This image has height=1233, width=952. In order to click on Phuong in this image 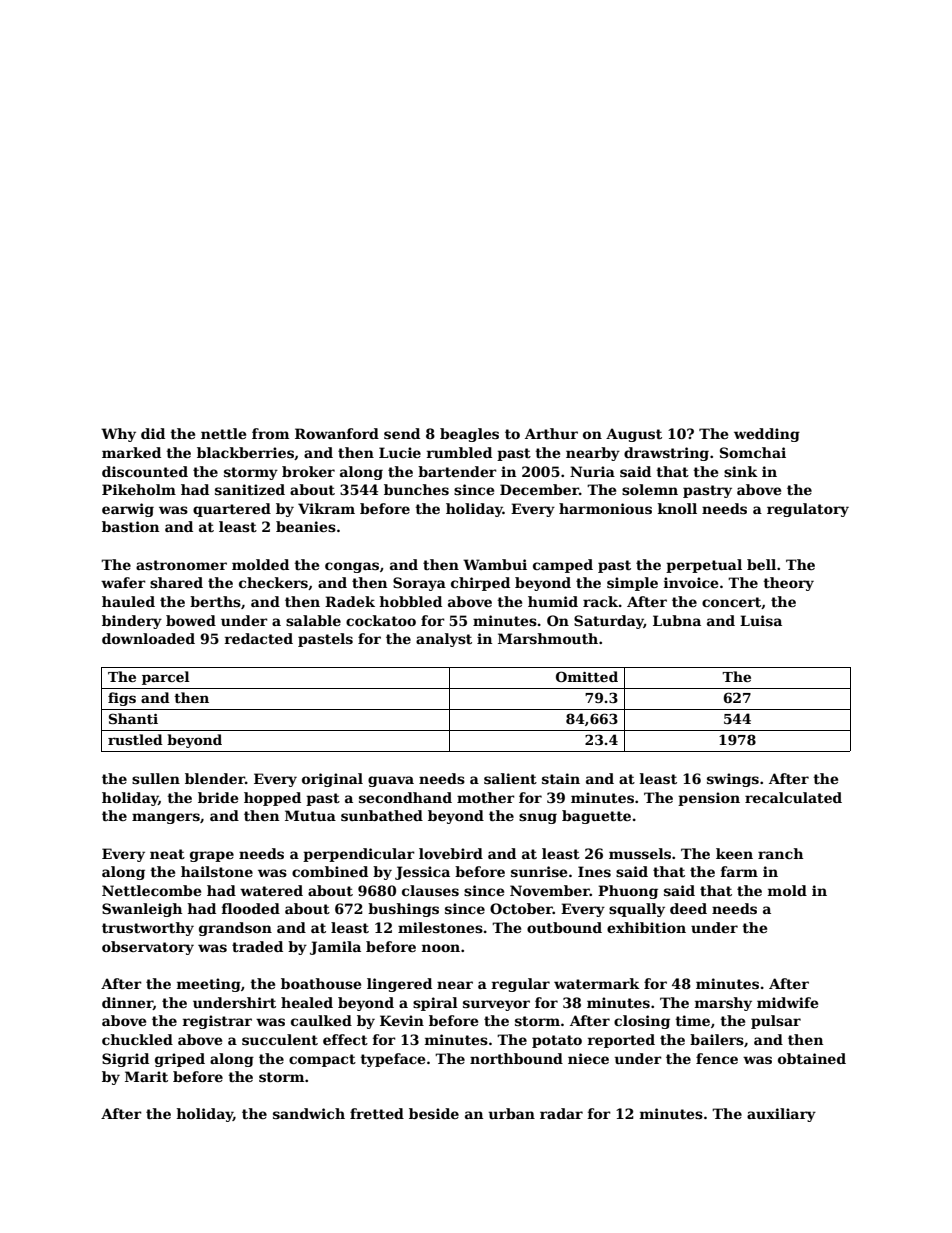, I will do `click(628, 892)`.
